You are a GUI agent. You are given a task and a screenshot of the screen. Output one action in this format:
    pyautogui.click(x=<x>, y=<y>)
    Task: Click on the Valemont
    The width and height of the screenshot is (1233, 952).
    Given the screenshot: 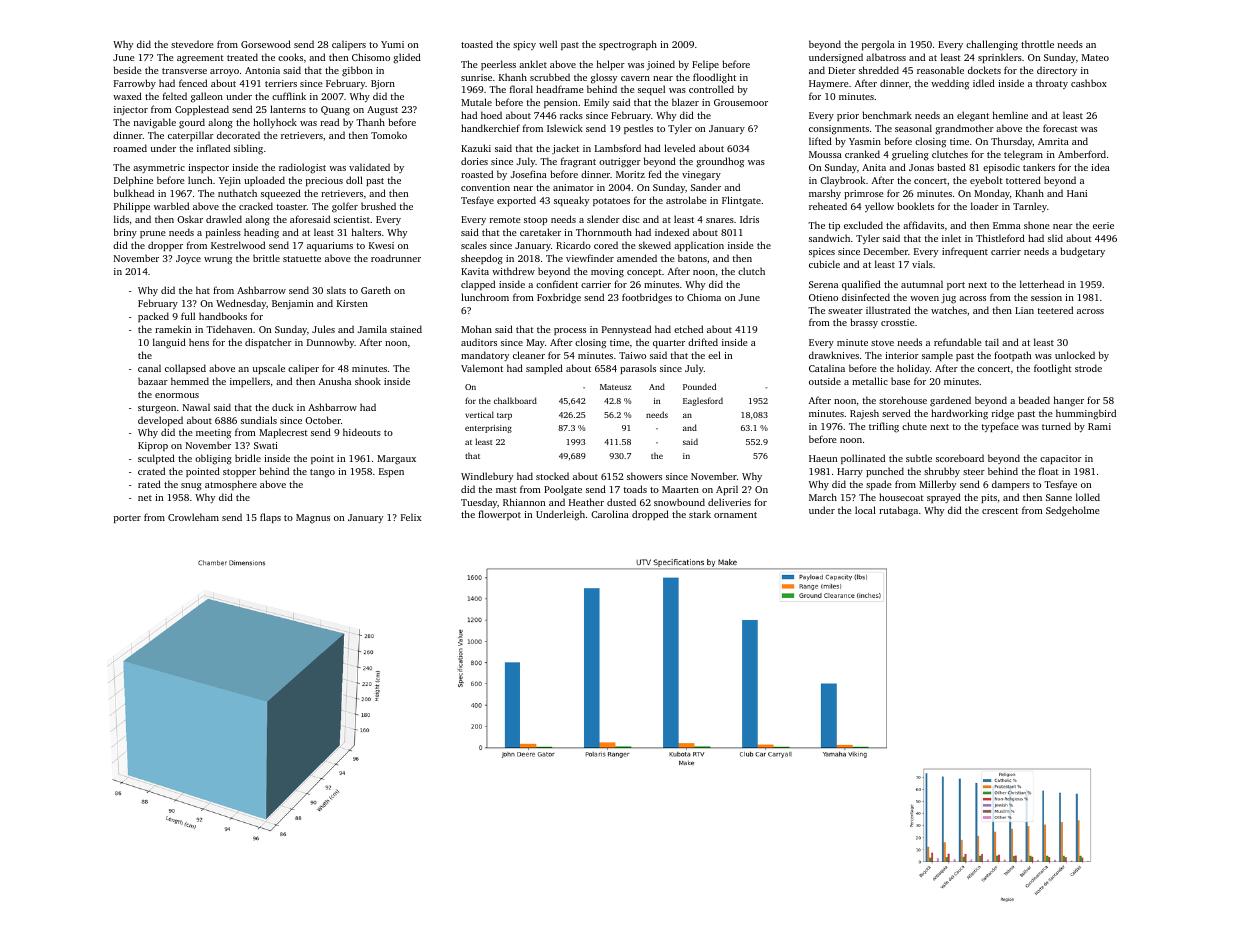 What is the action you would take?
    pyautogui.click(x=482, y=368)
